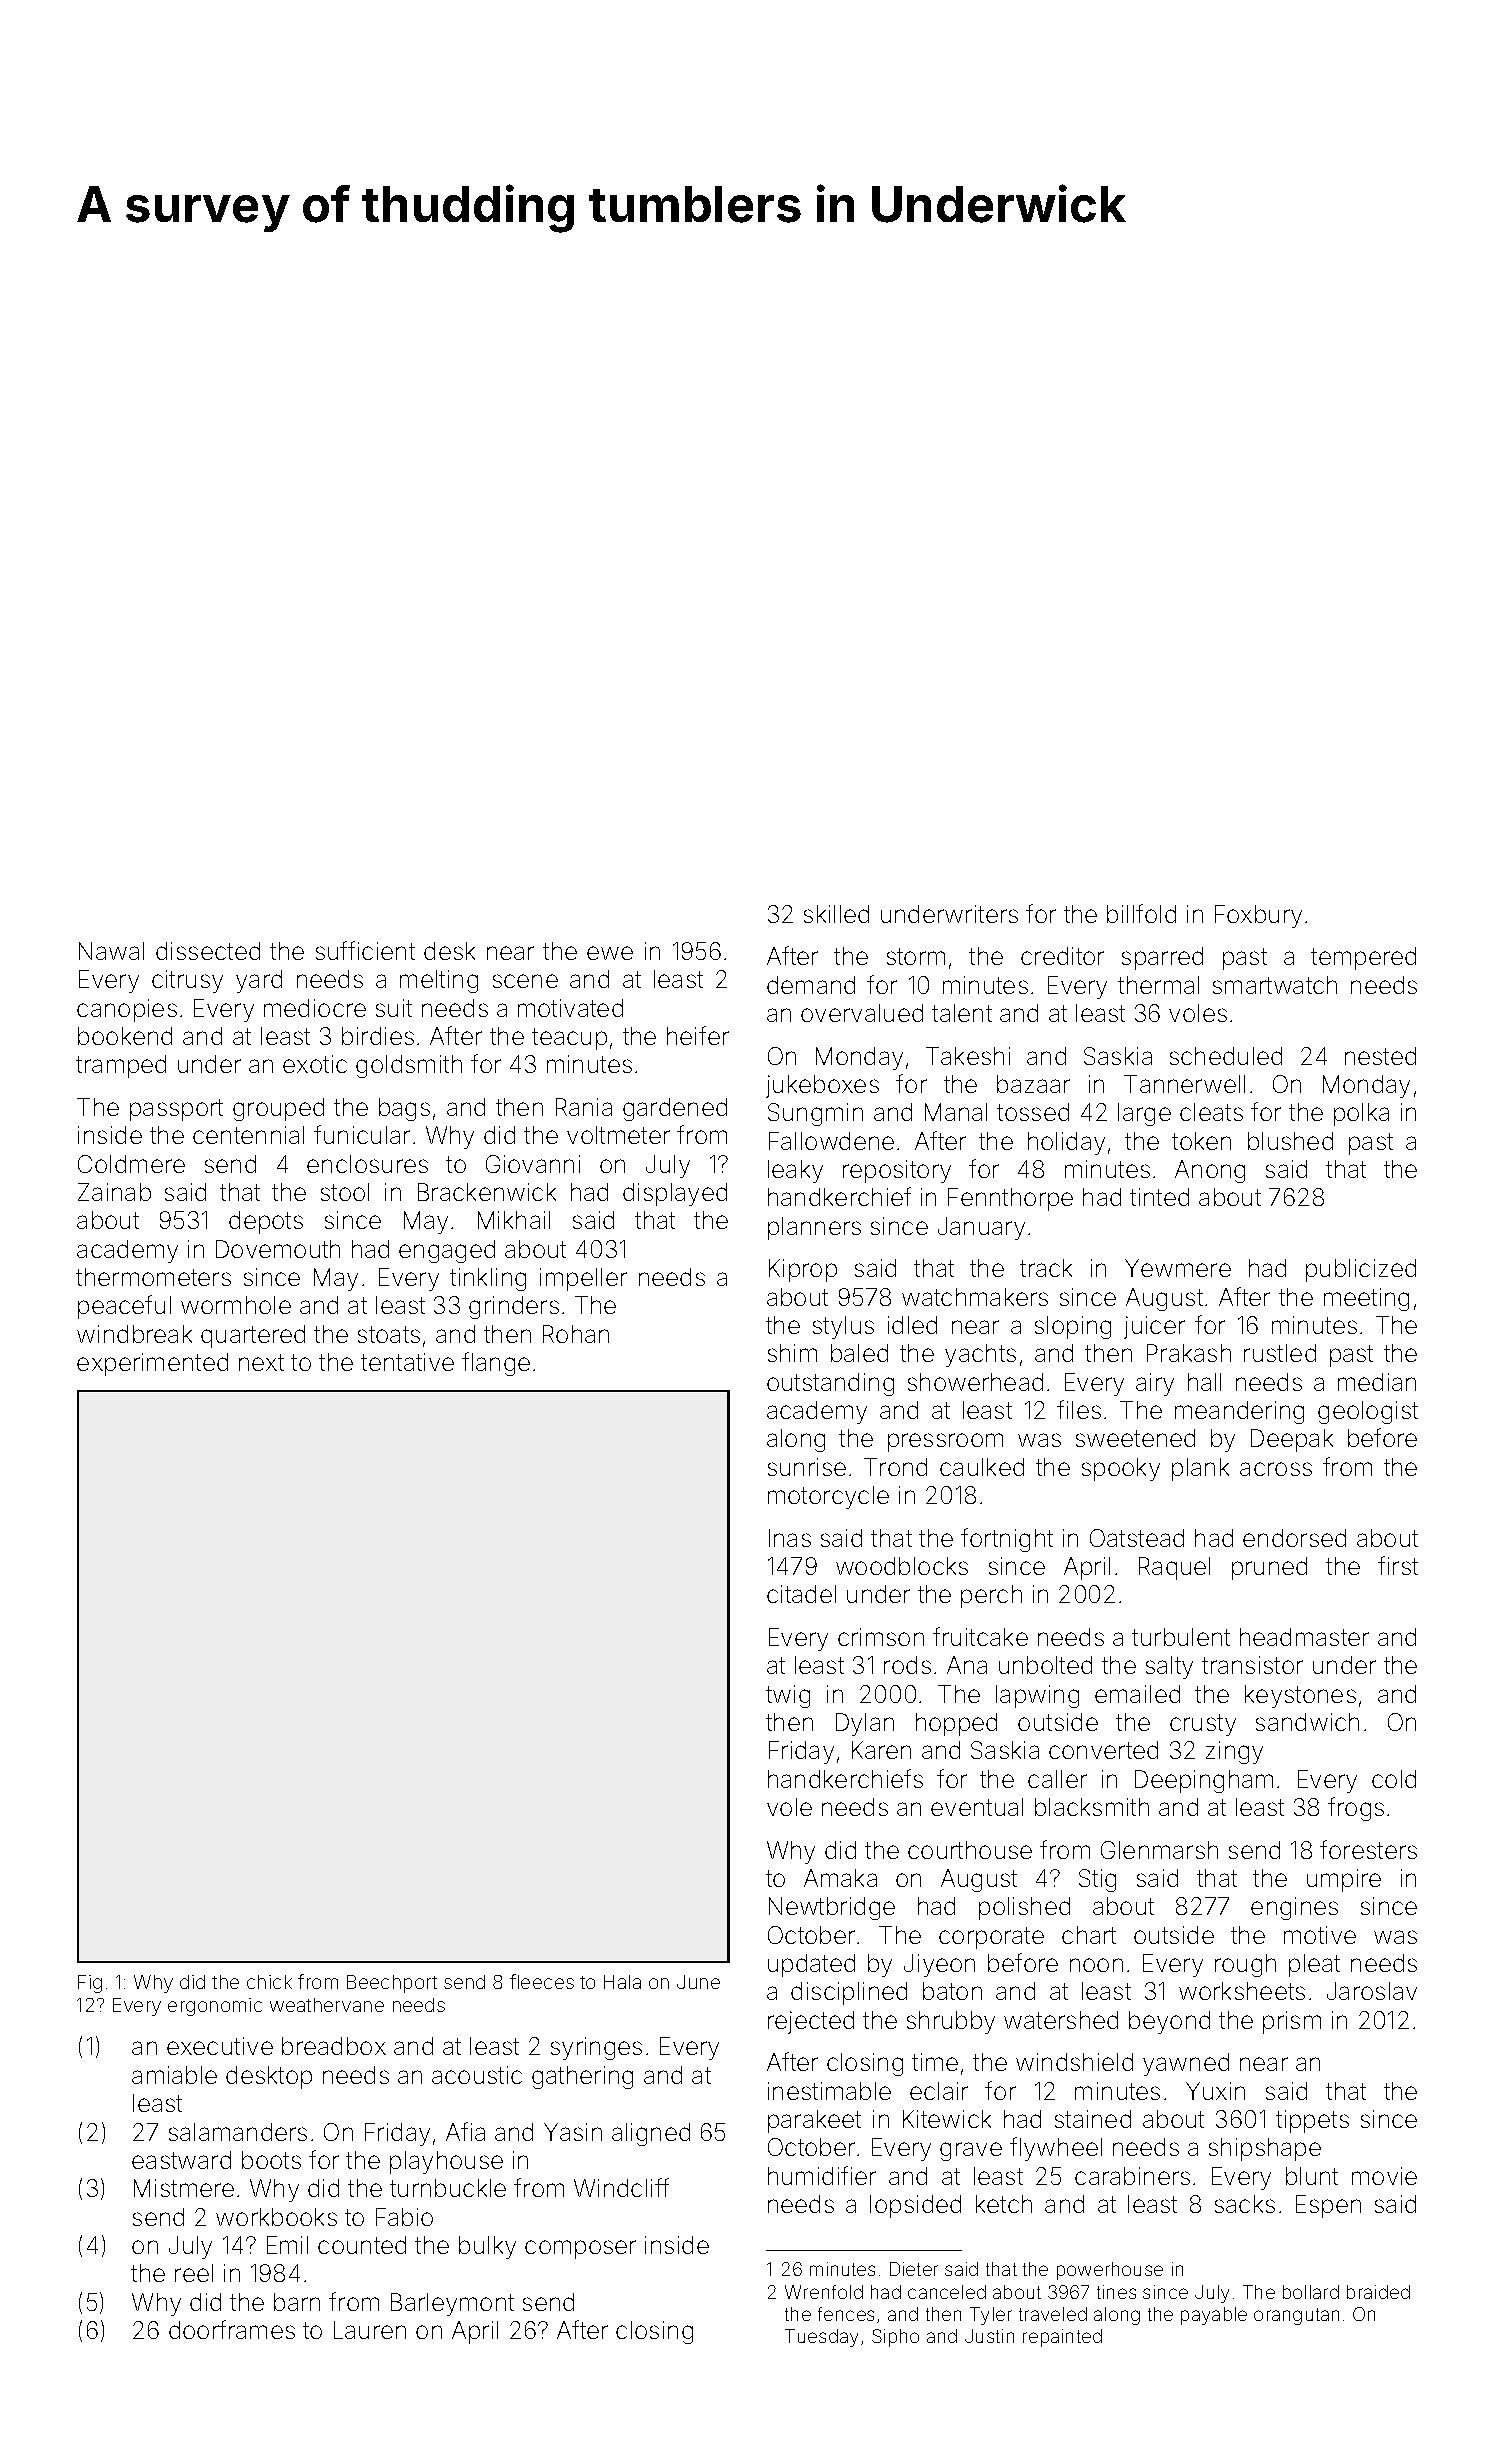  I want to click on ewe, so click(610, 953).
